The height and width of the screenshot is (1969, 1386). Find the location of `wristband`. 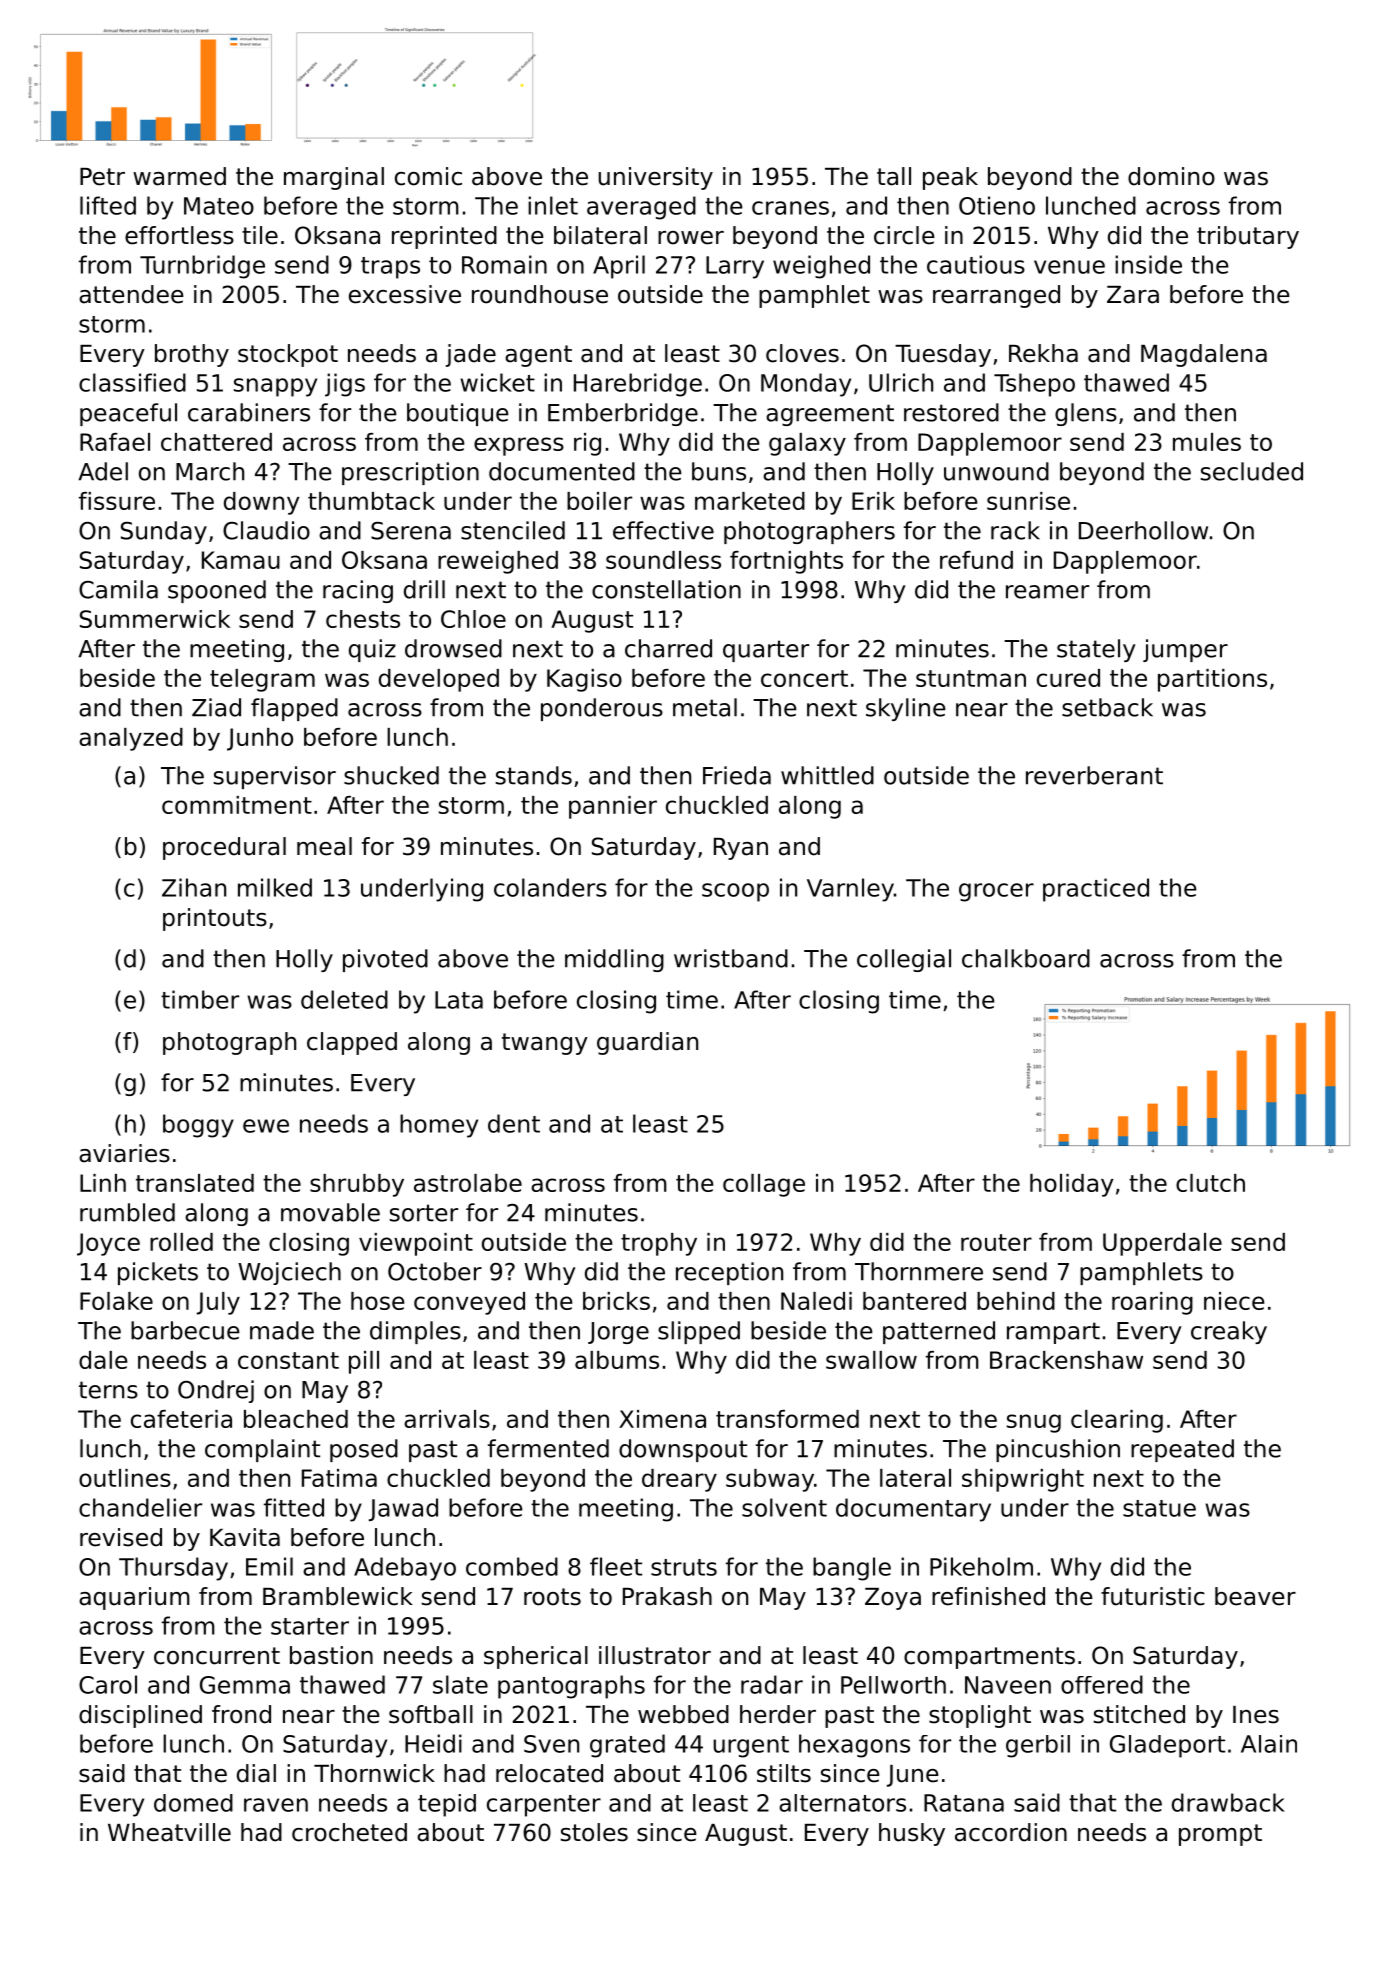

wristband is located at coordinates (731, 958).
